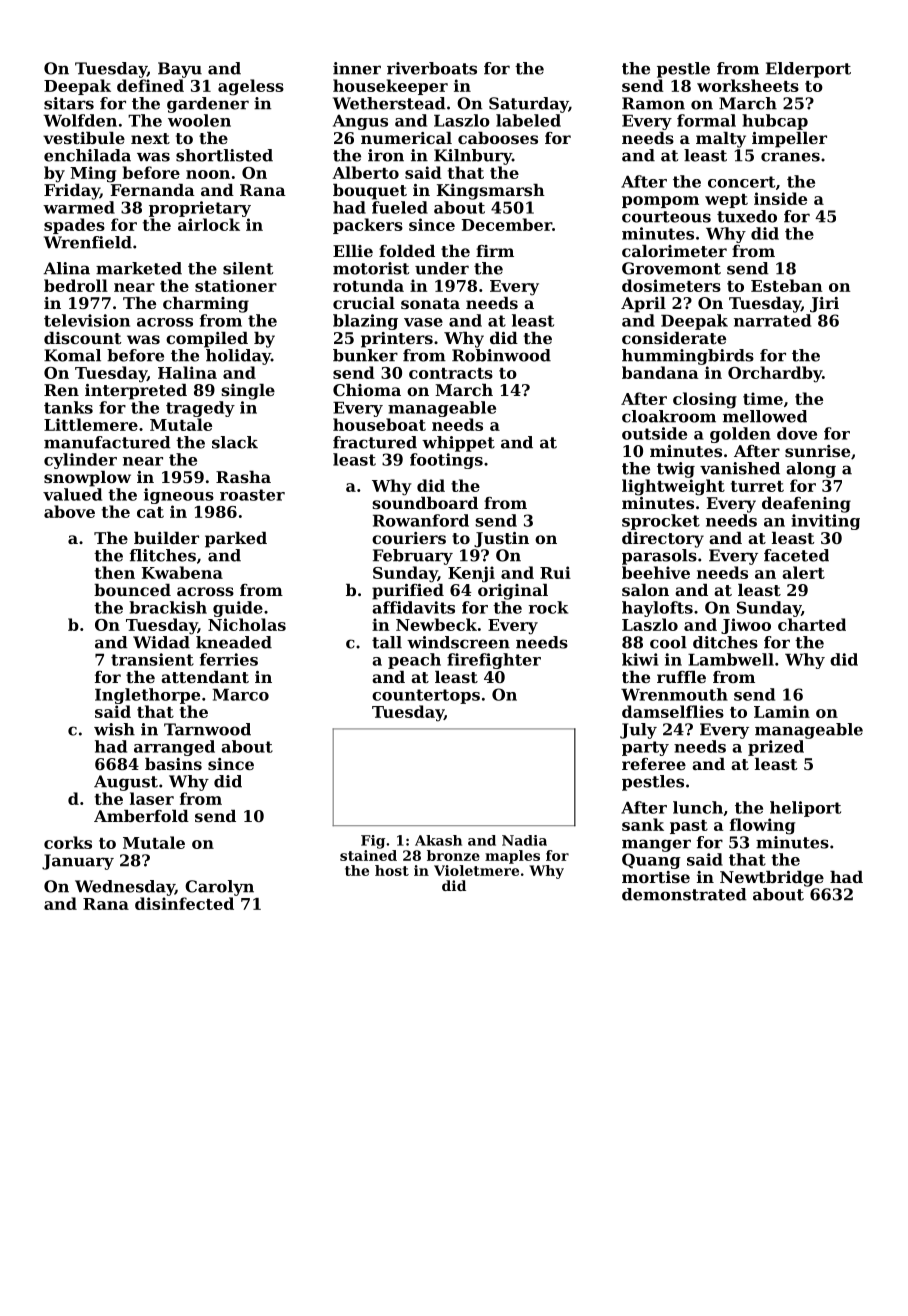  I want to click on tanks, so click(68, 407).
